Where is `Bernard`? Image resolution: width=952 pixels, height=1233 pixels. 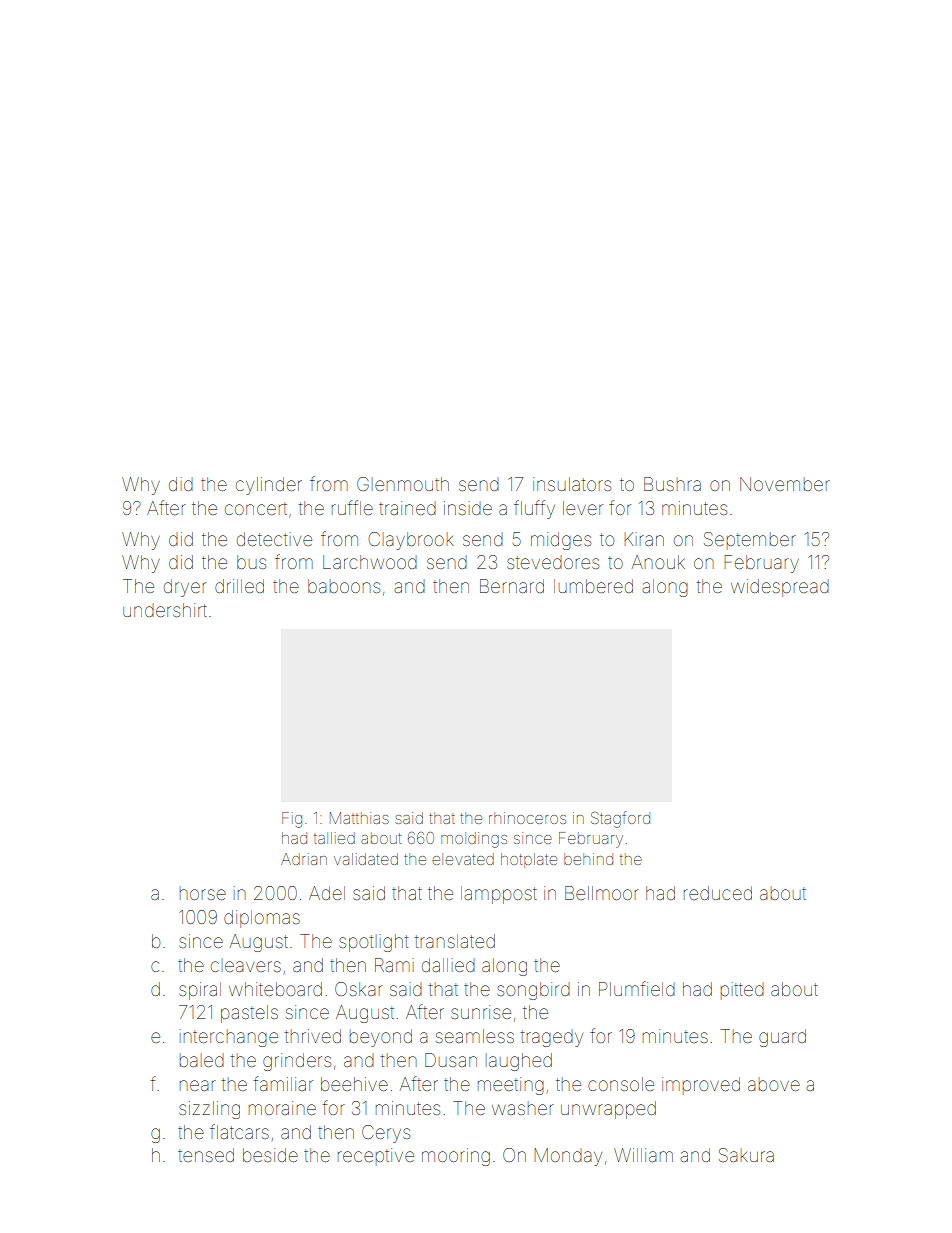 Bernard is located at coordinates (512, 586).
